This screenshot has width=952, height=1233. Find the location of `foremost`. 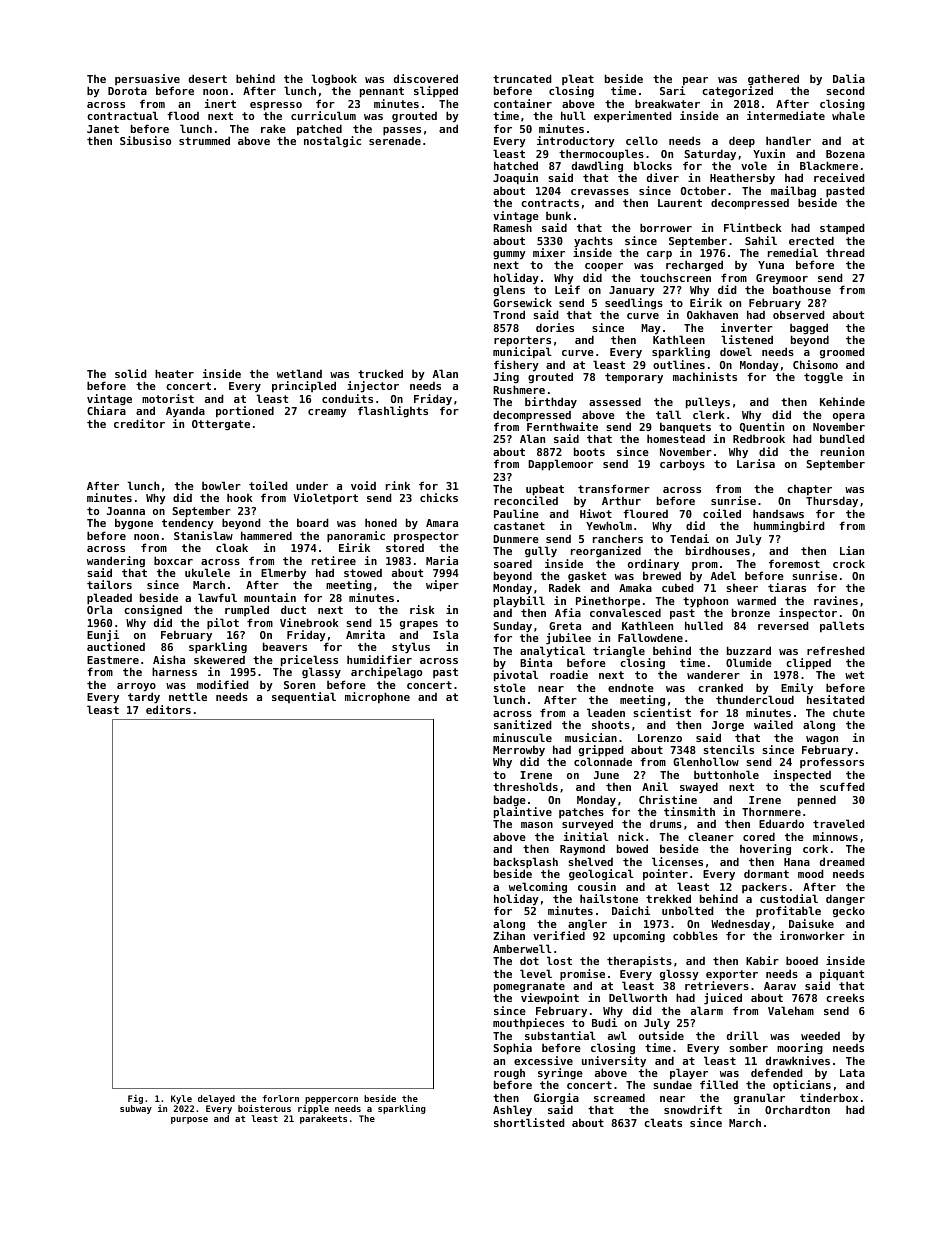

foremost is located at coordinates (794, 563).
